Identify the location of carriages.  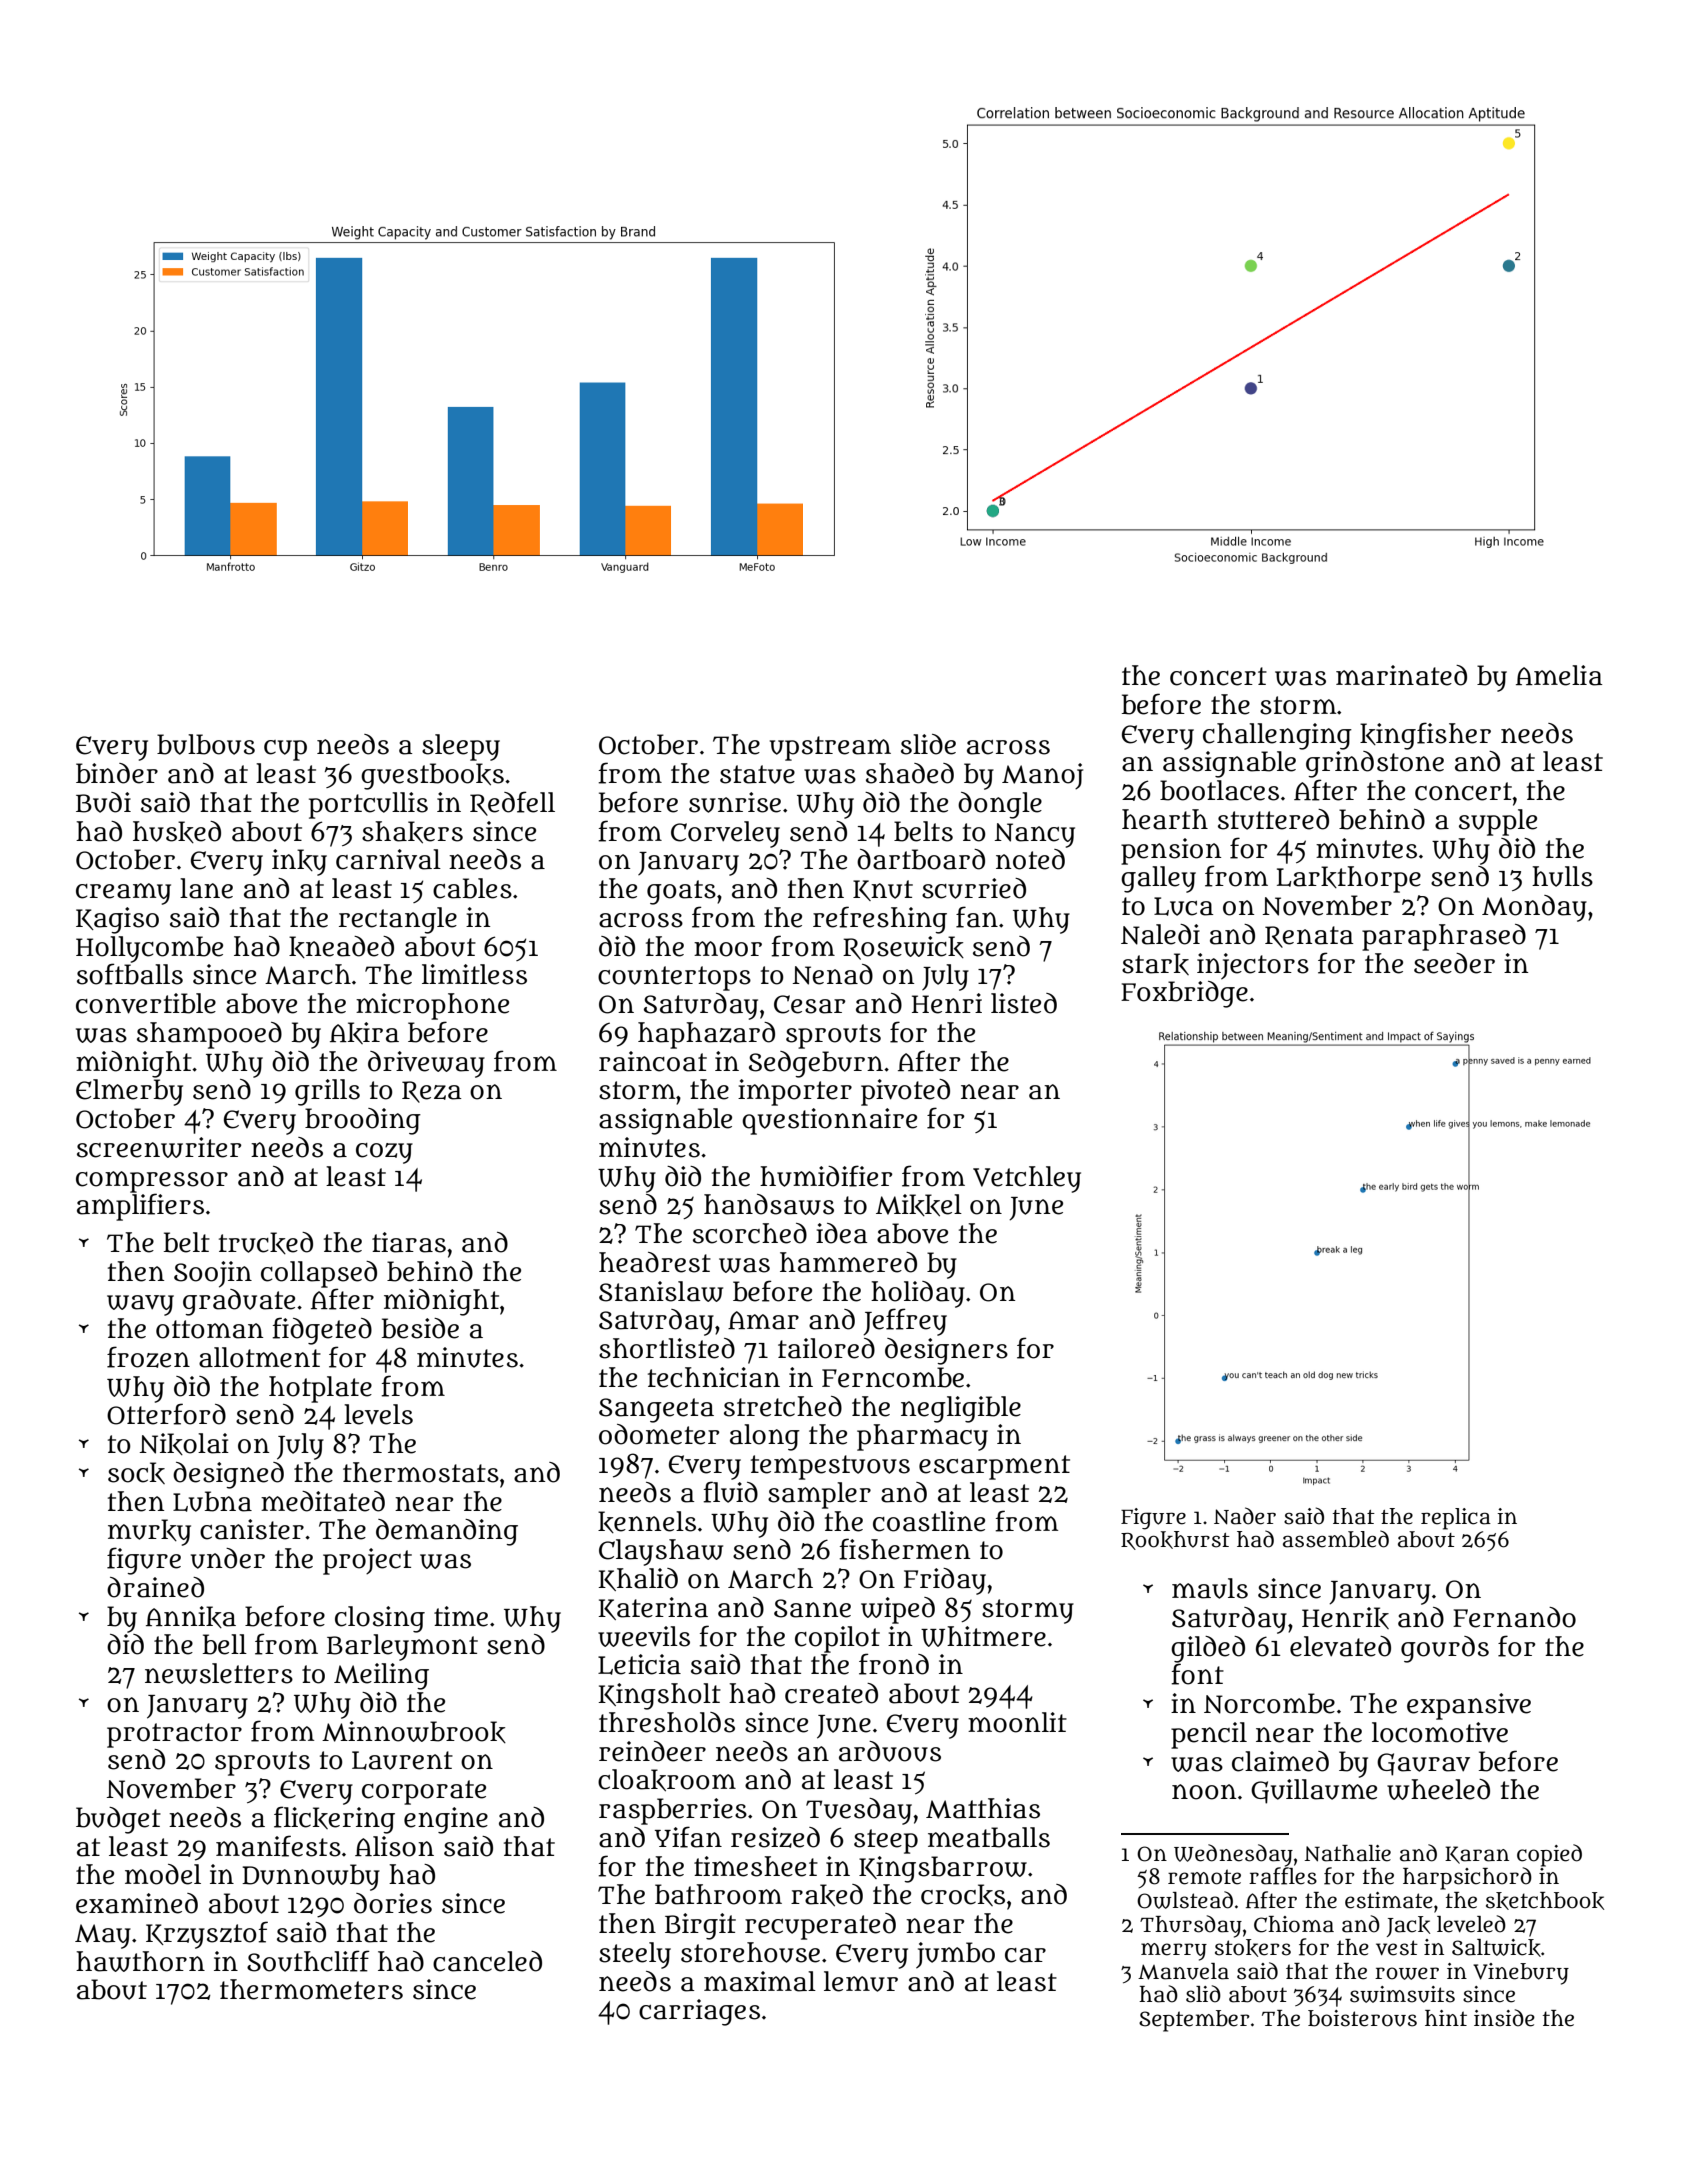
(699, 2012).
